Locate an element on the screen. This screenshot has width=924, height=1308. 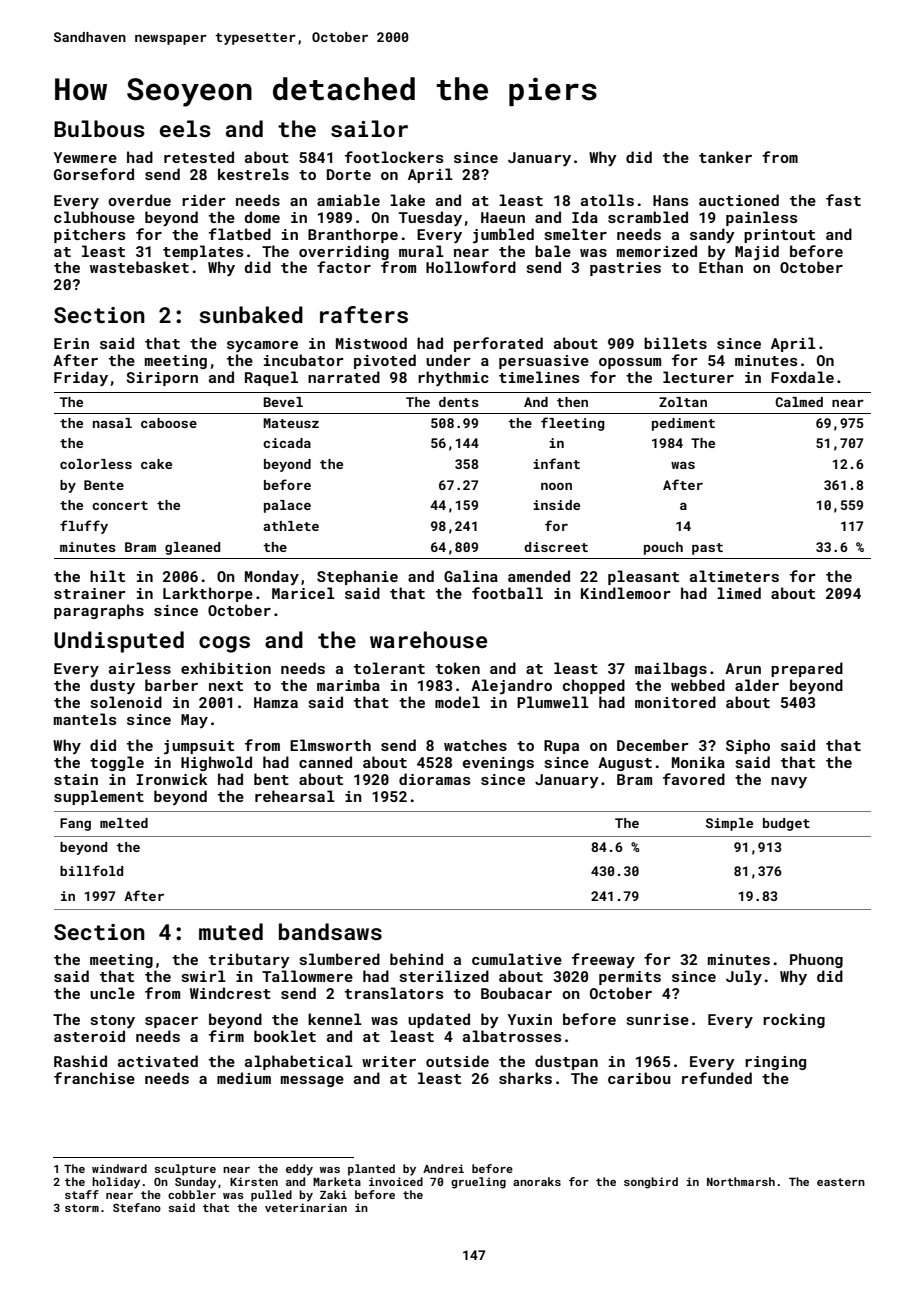
Stefano is located at coordinates (137, 1207).
